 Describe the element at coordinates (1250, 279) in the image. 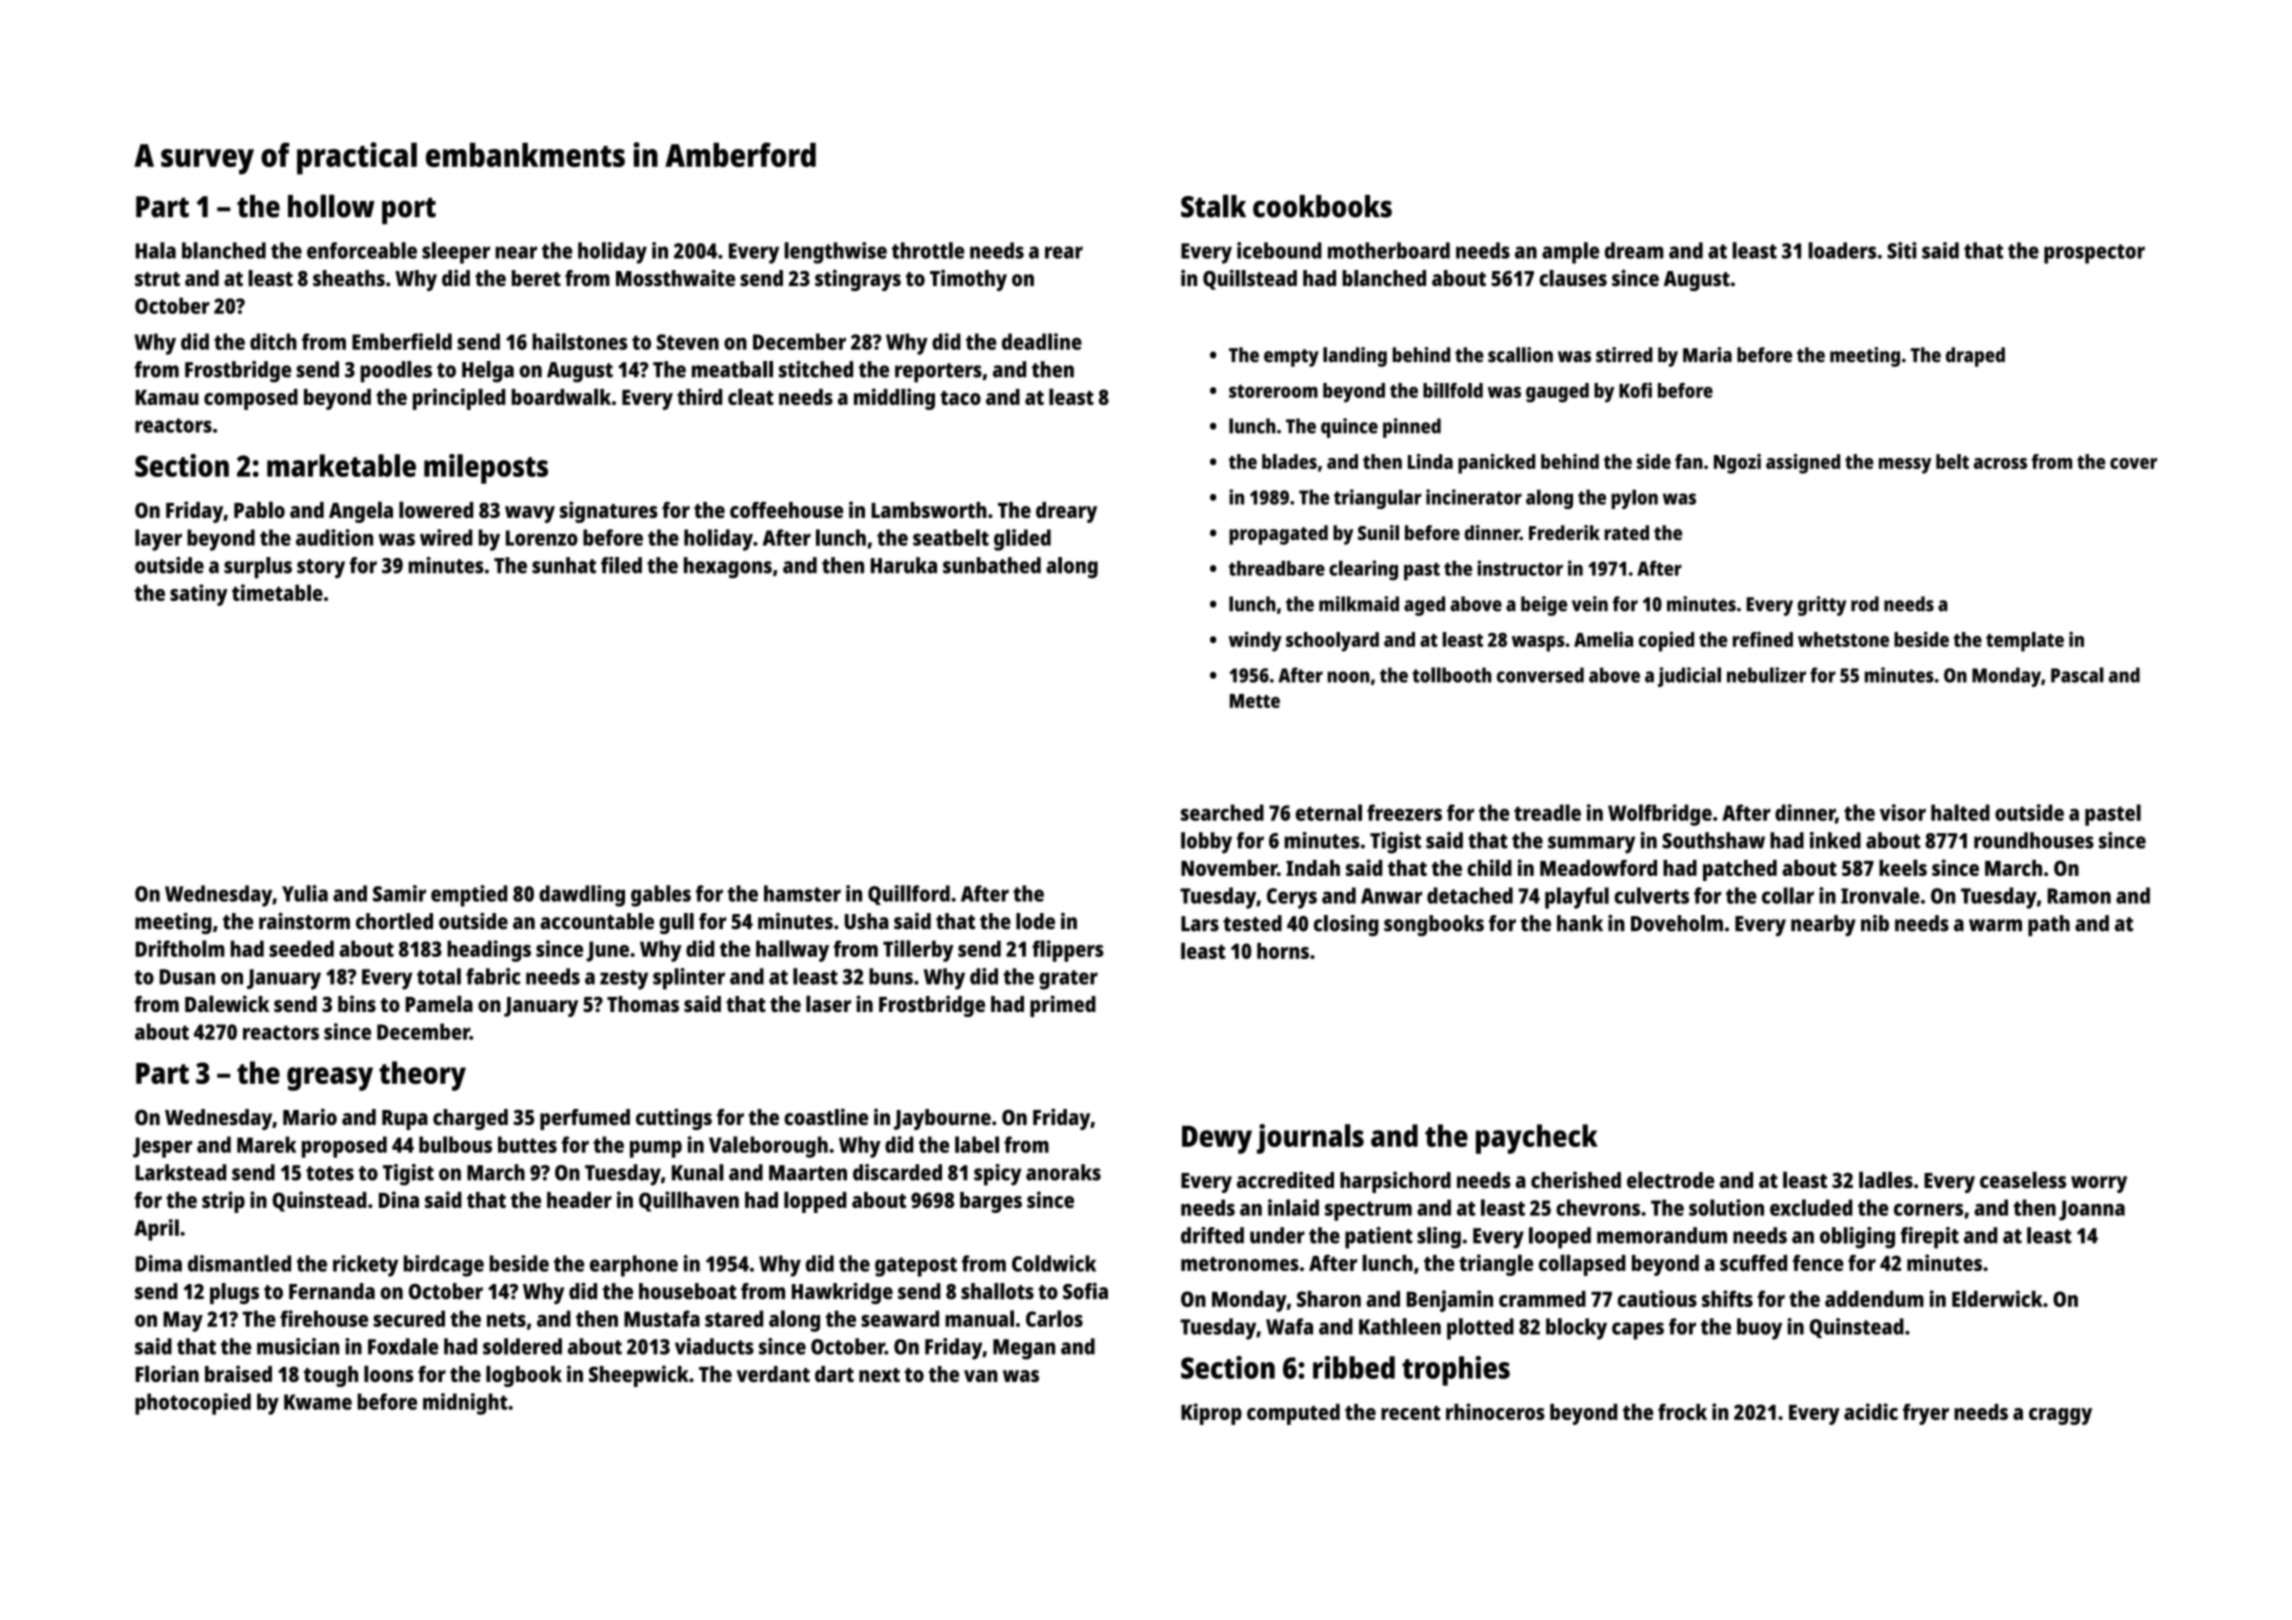

I see `Quillstead` at that location.
